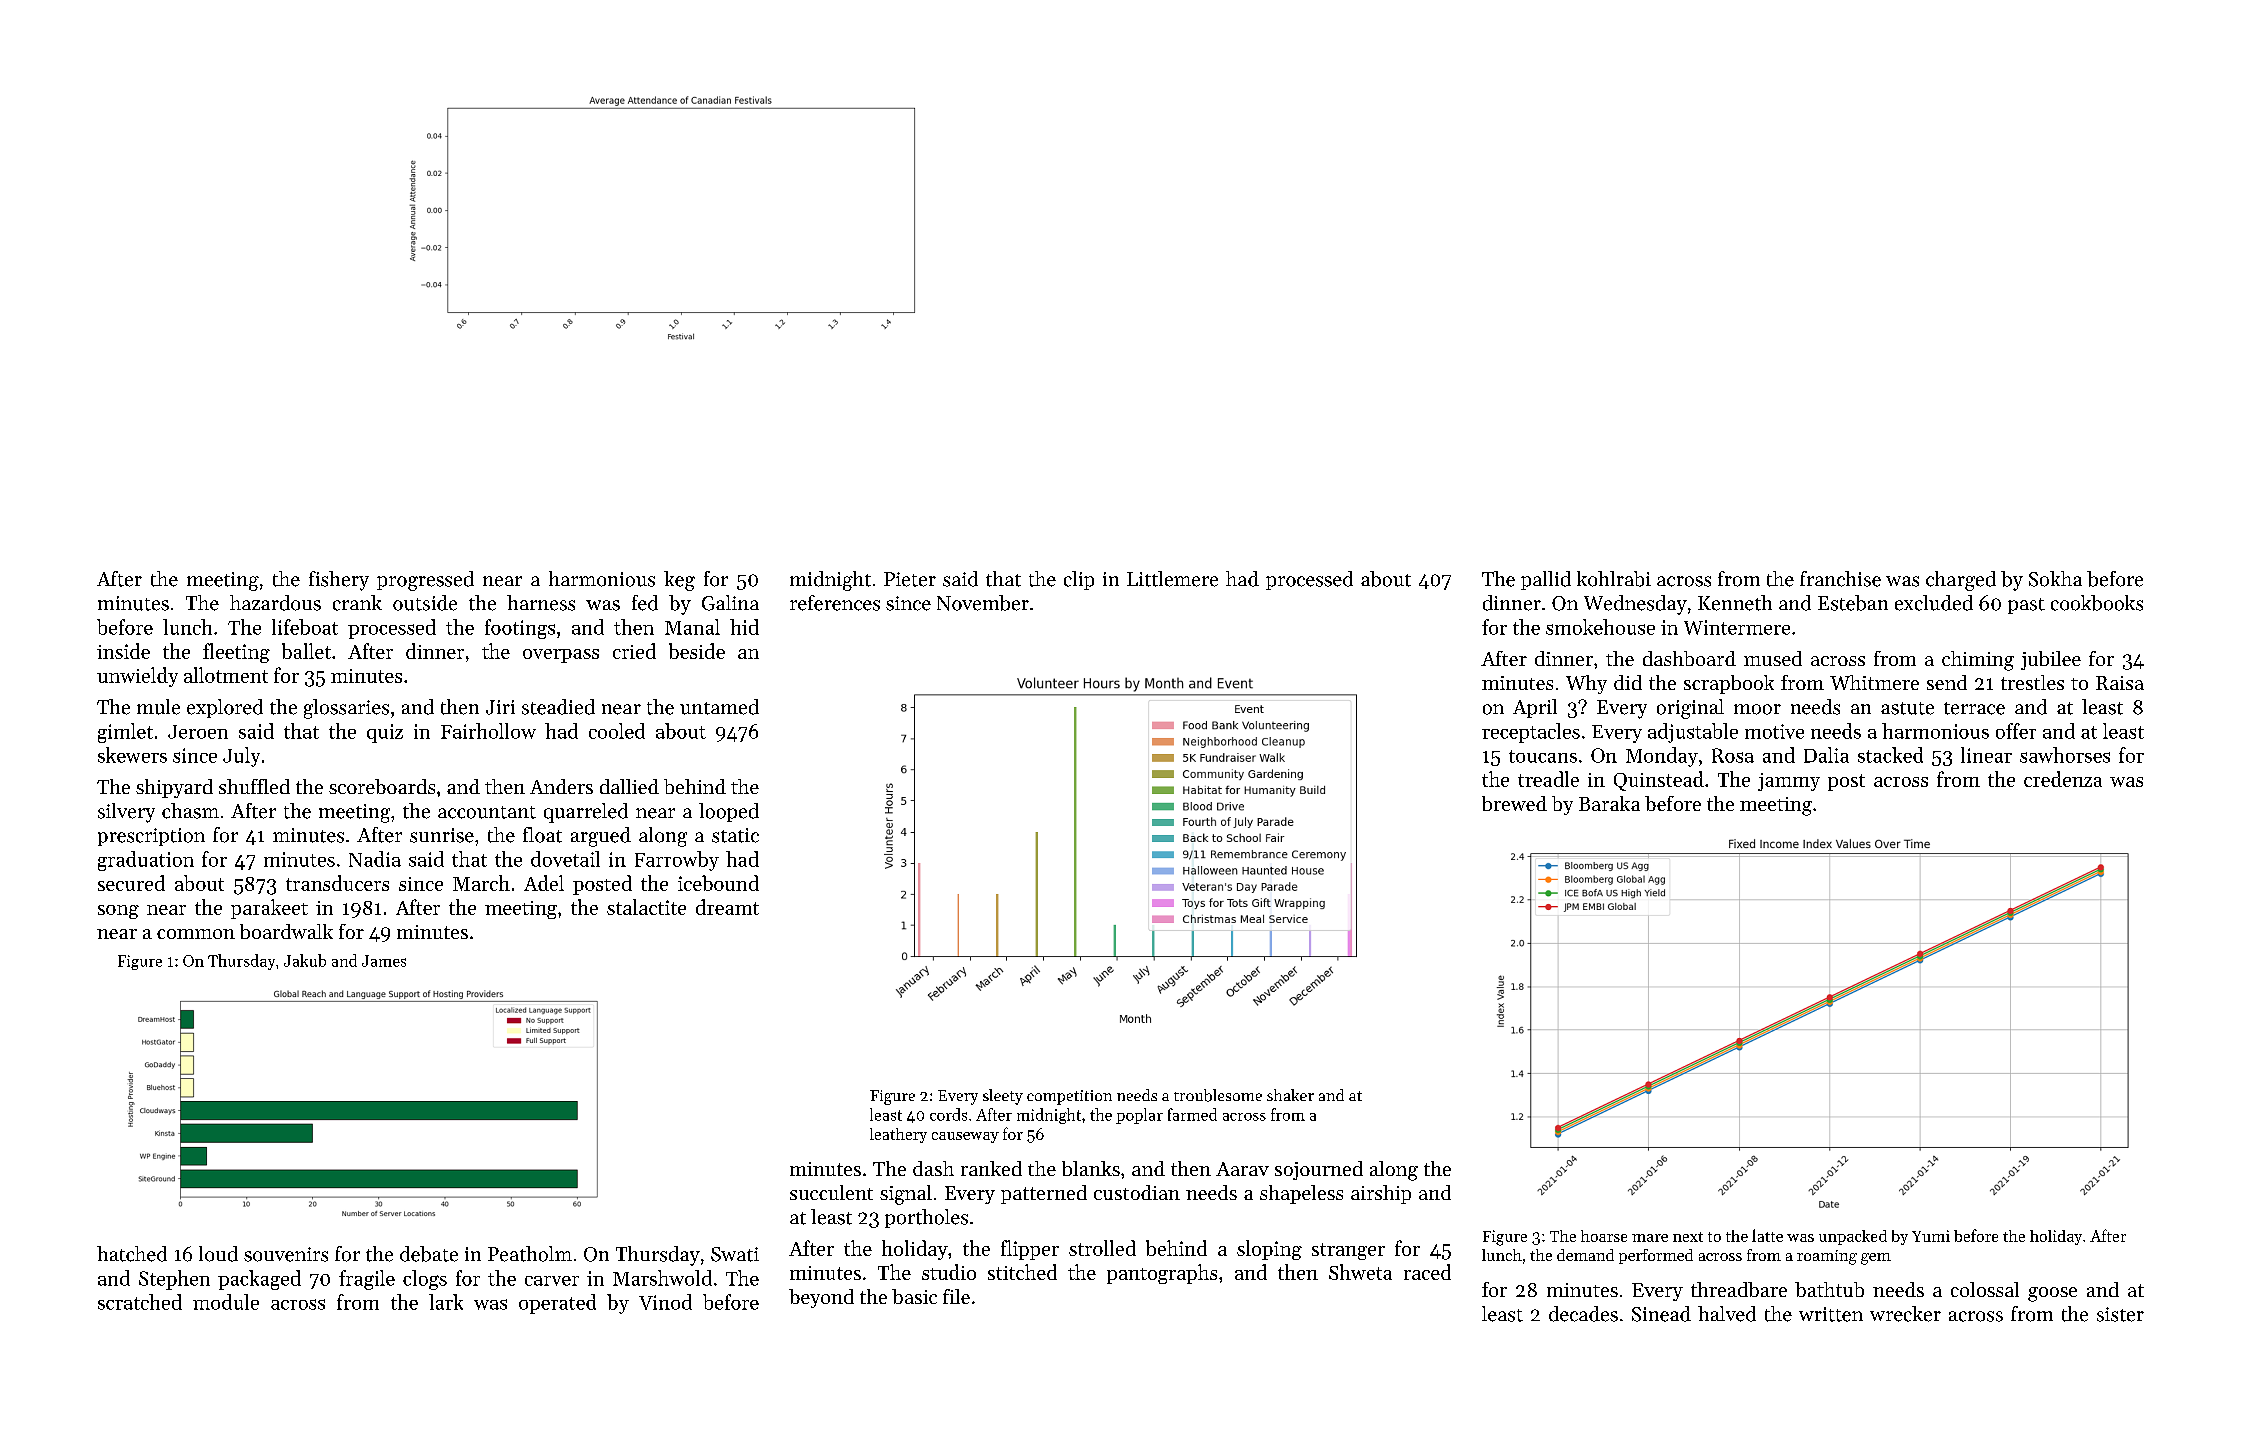 This image has width=2241, height=1450. I want to click on shaker, so click(1290, 1095).
